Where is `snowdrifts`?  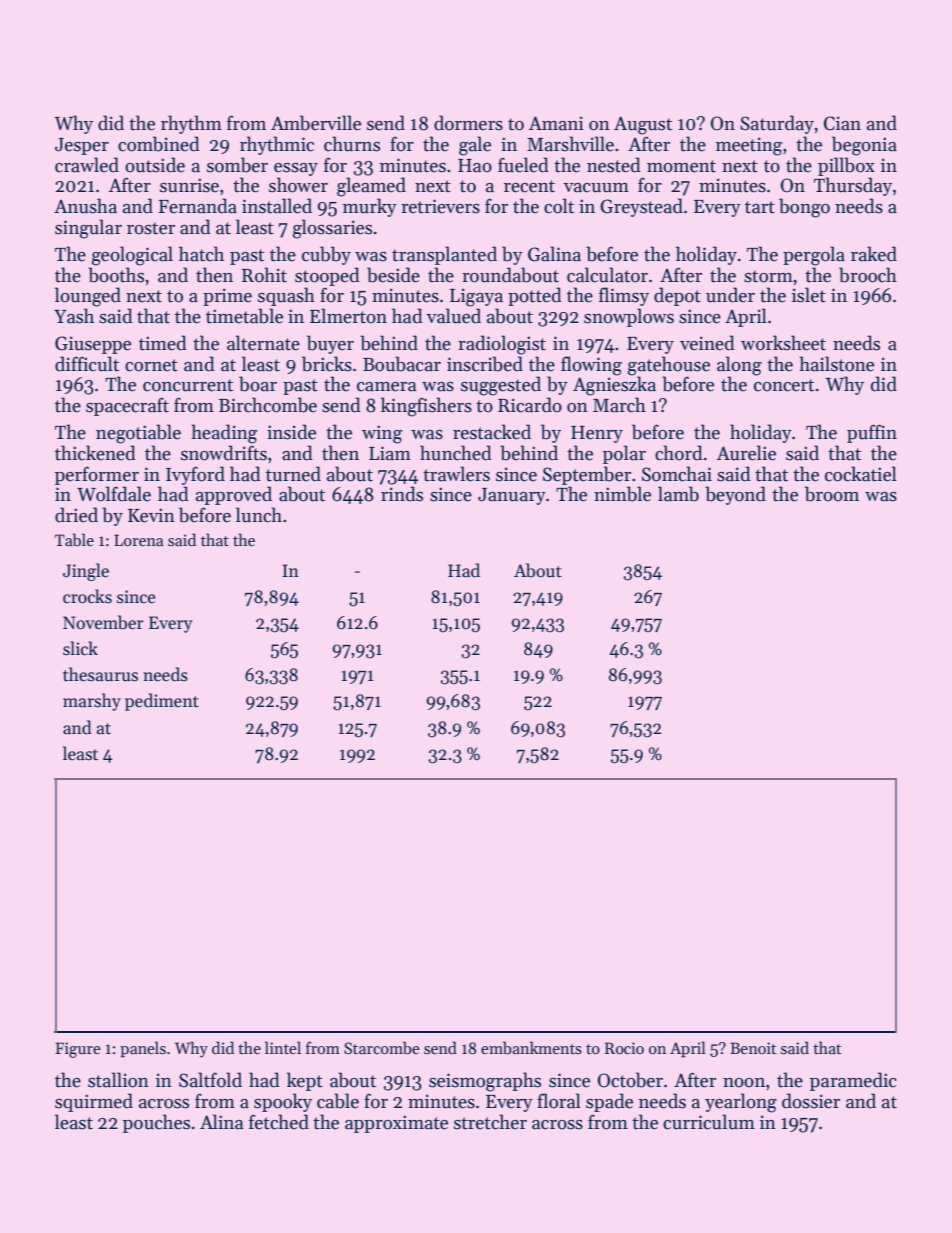 snowdrifts is located at coordinates (224, 453).
